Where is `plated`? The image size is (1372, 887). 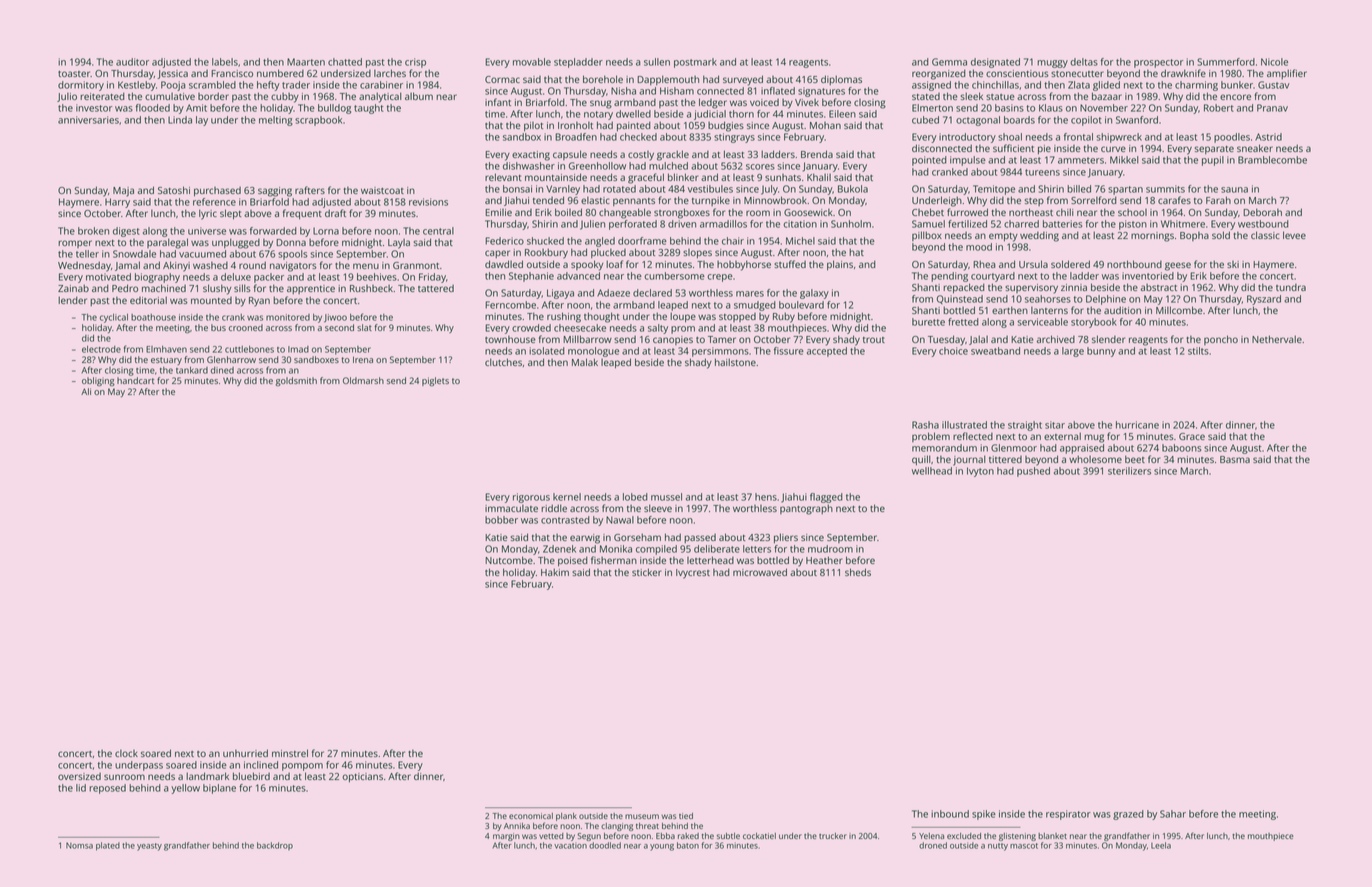 plated is located at coordinates (108, 846).
